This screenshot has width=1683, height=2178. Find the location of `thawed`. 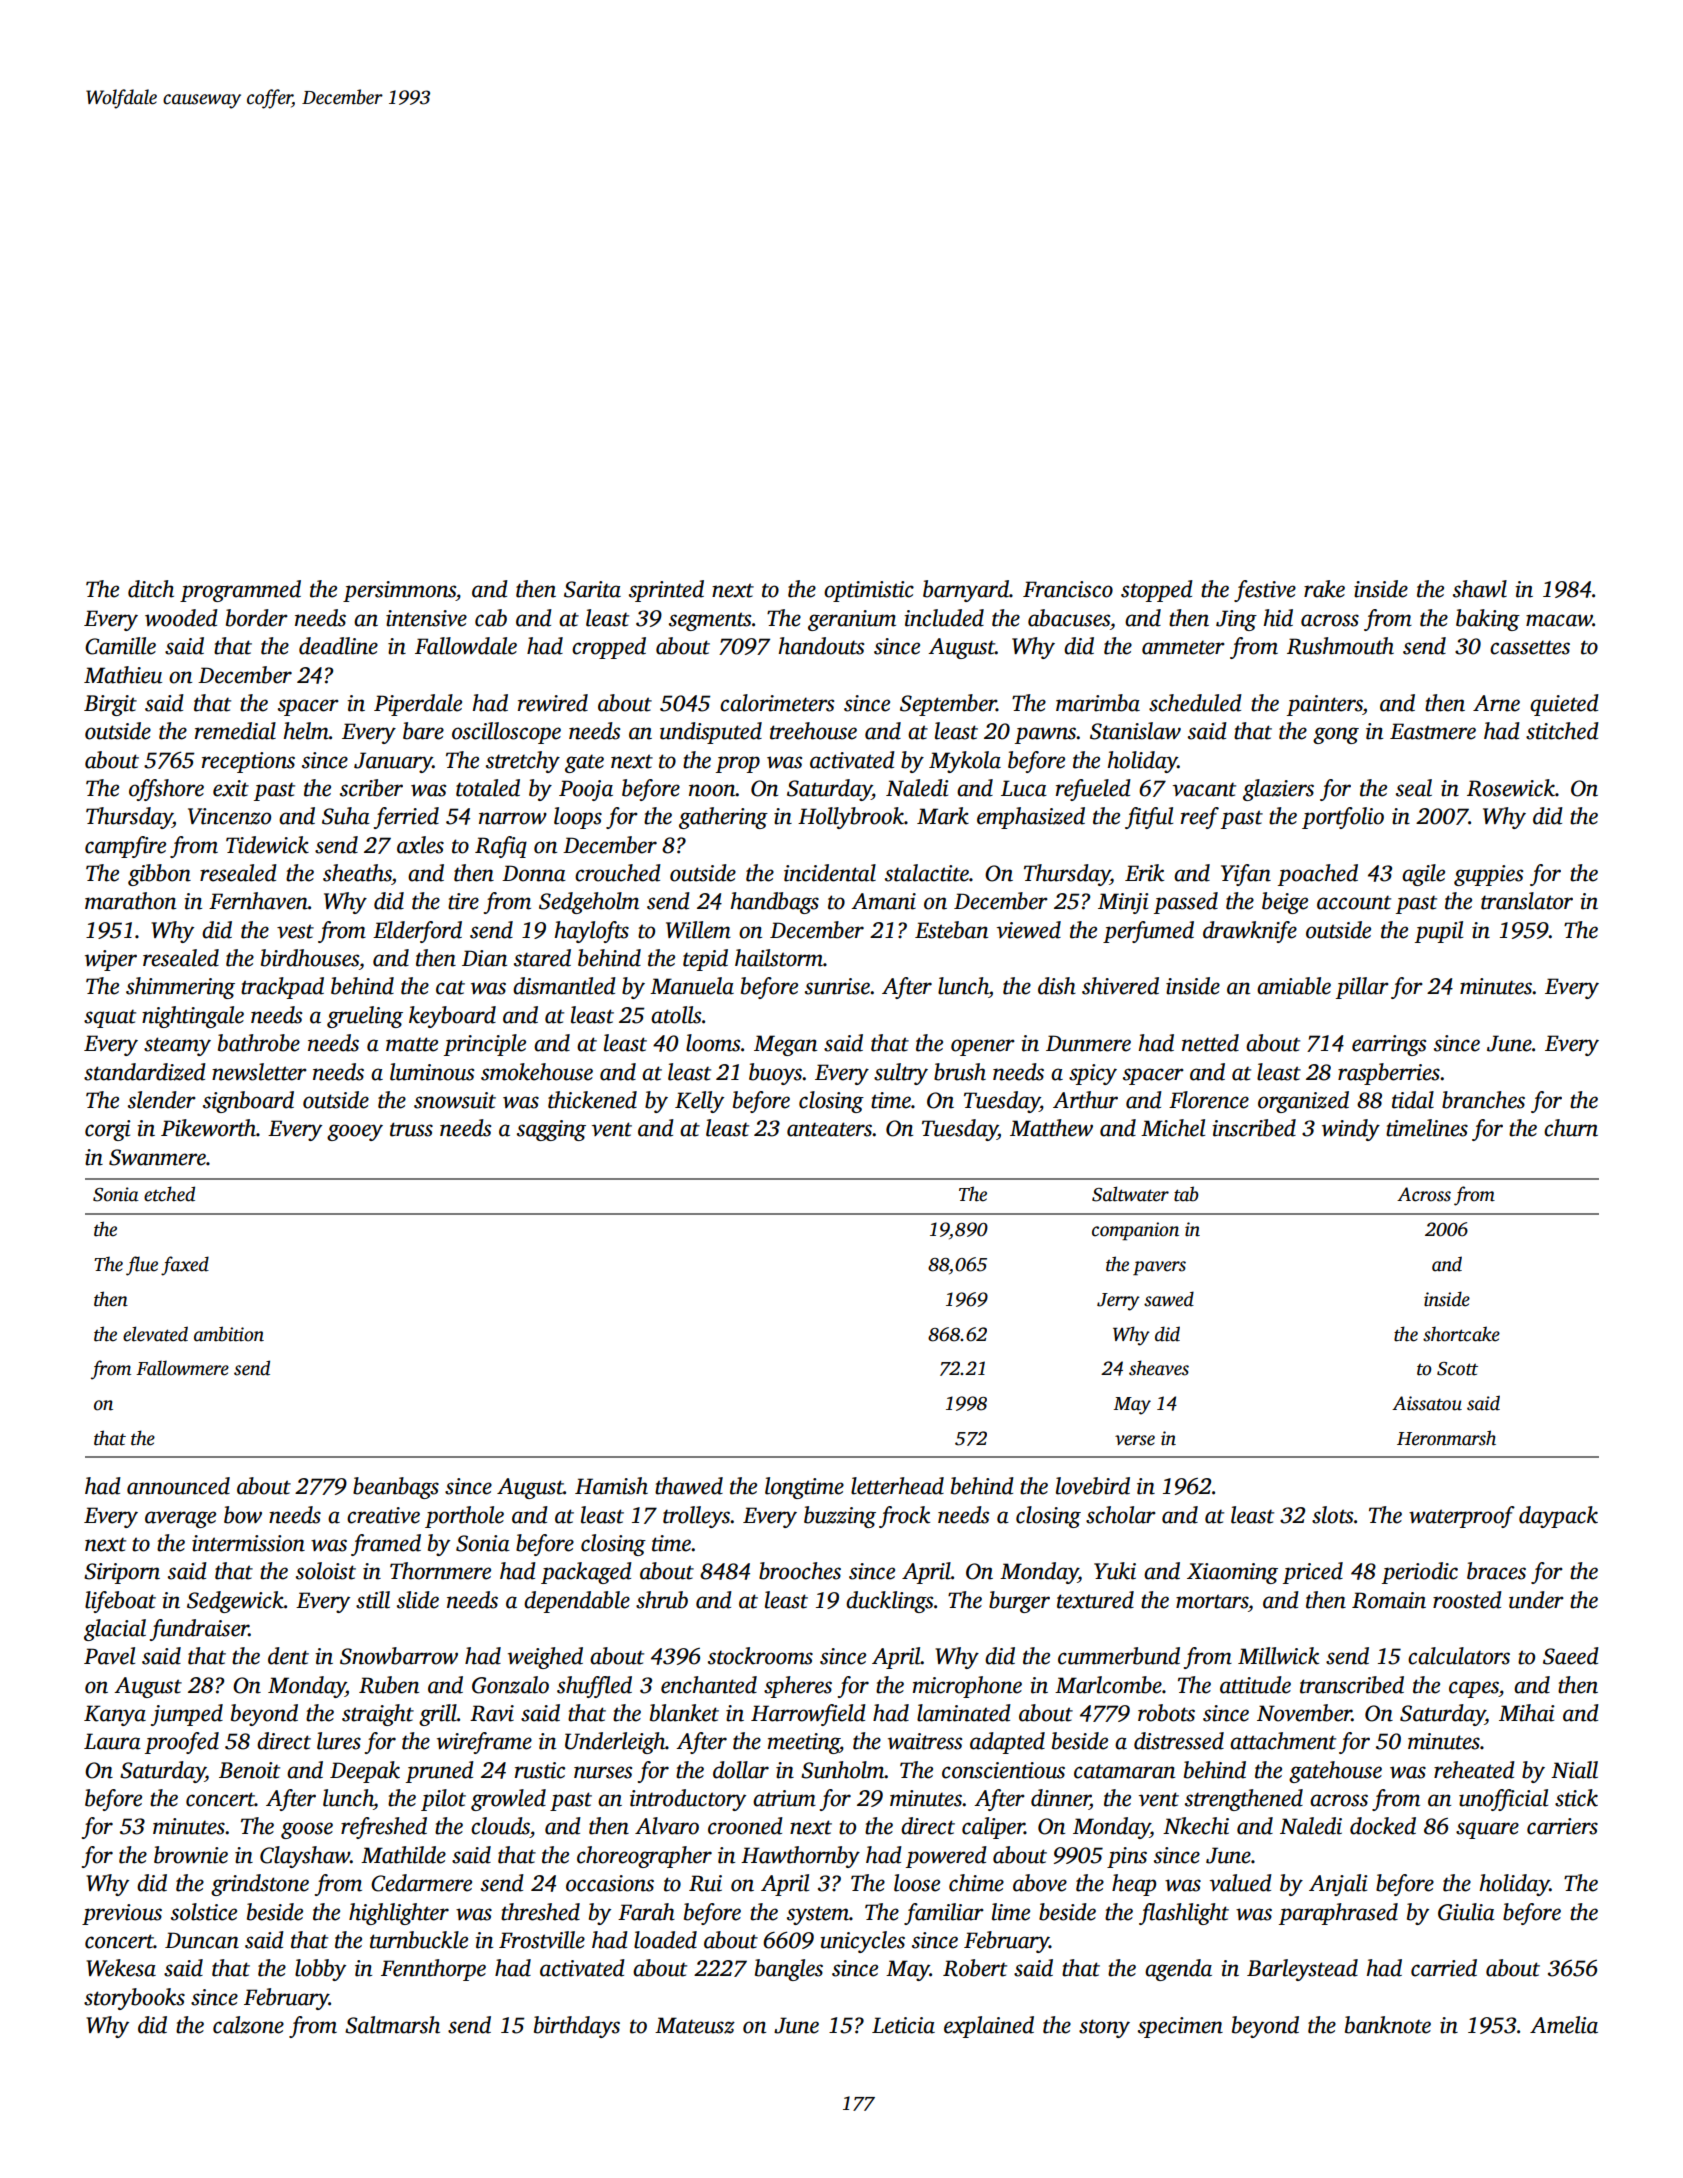

thawed is located at coordinates (689, 1486).
